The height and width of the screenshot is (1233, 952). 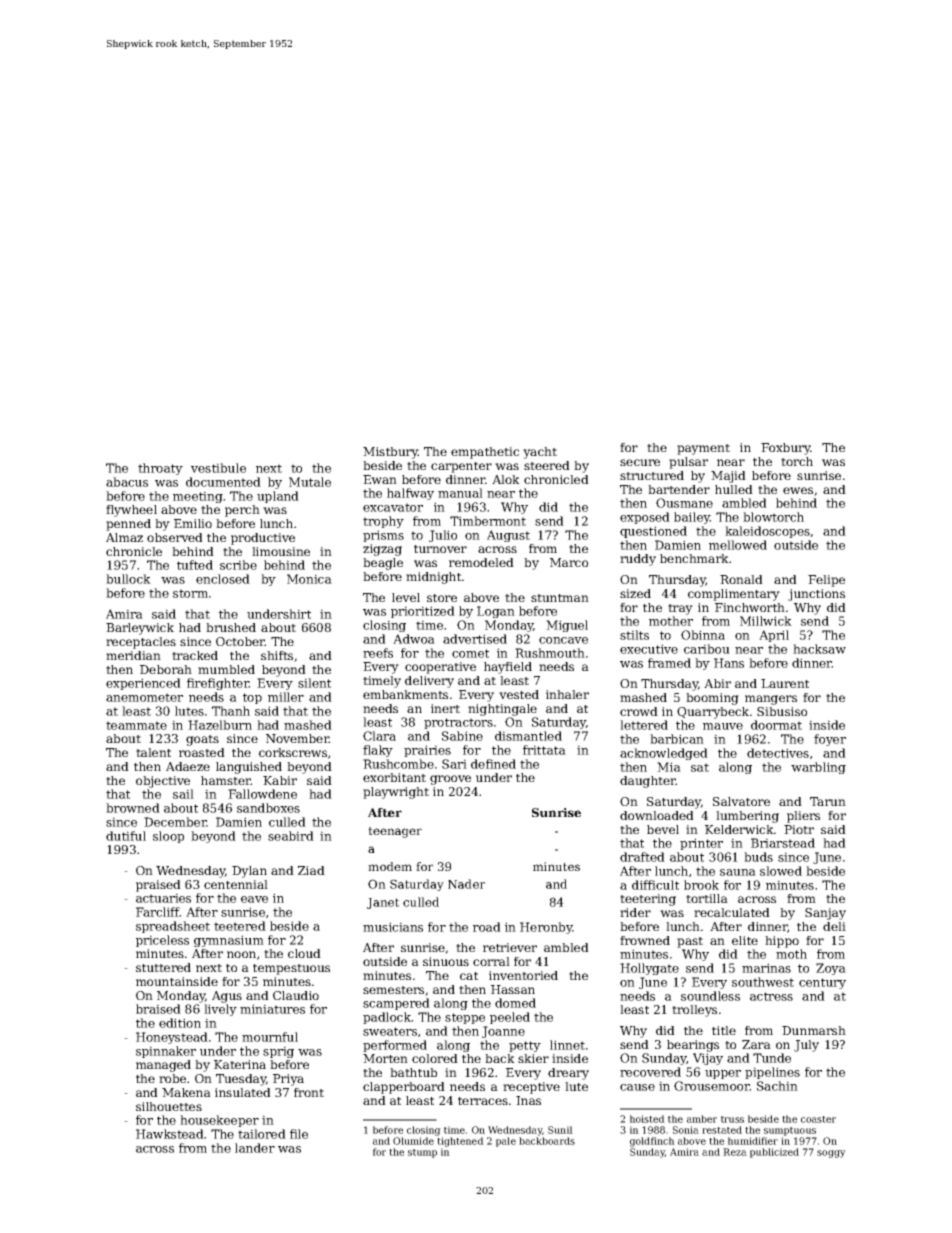 What do you see at coordinates (735, 1152) in the screenshot?
I see `Reza` at bounding box center [735, 1152].
